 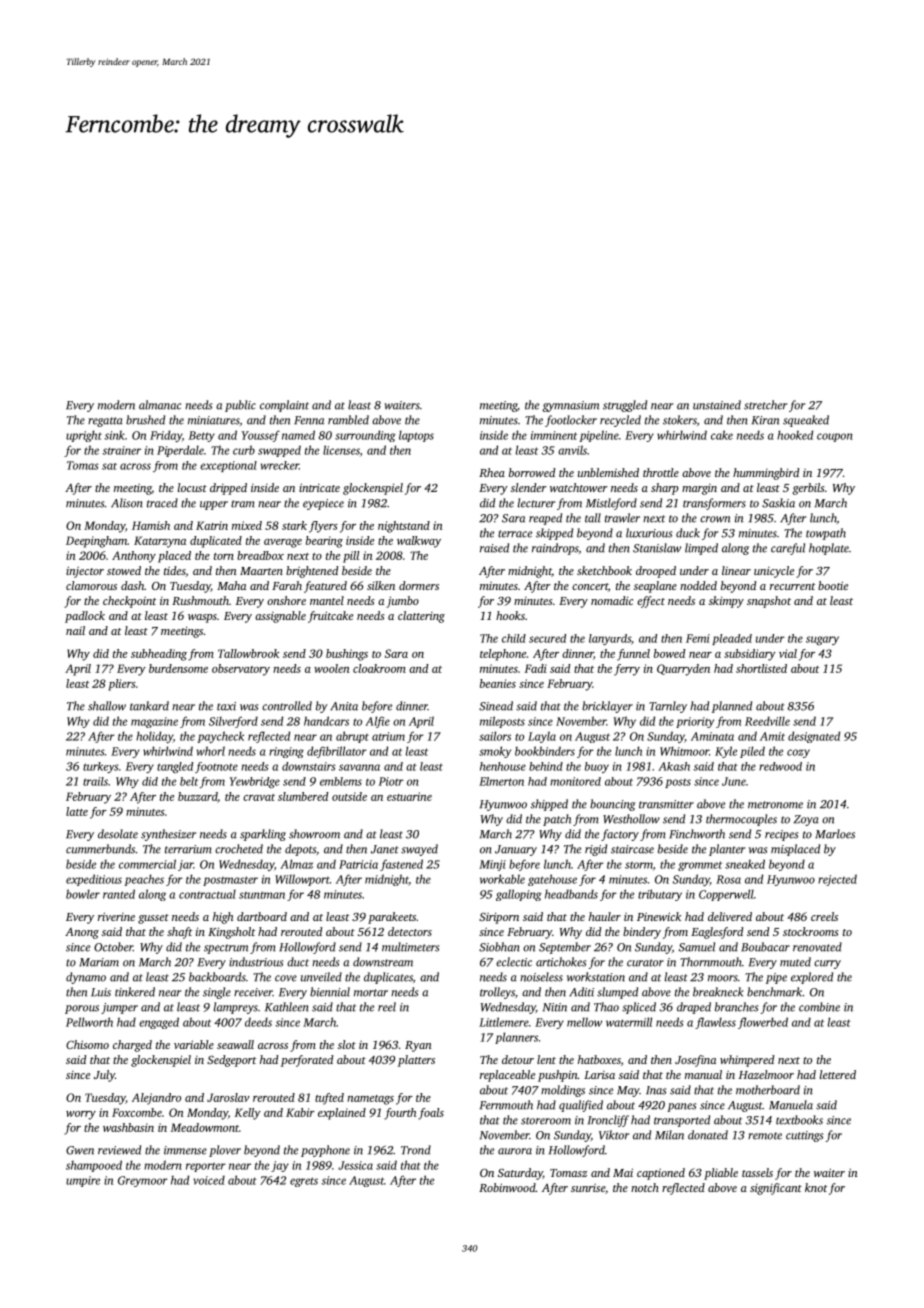 What do you see at coordinates (730, 916) in the screenshot?
I see `delivered` at bounding box center [730, 916].
